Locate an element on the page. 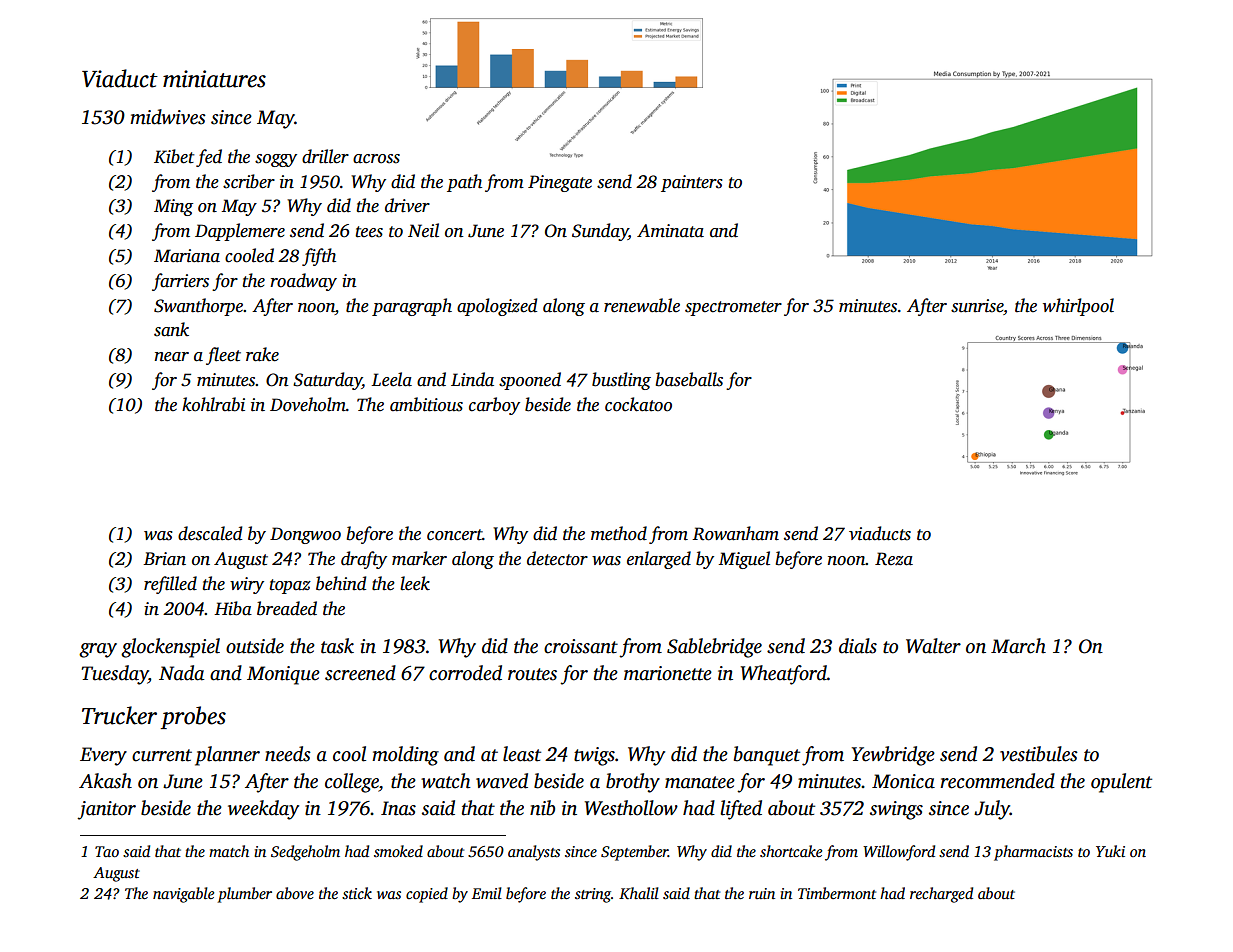 This image has width=1233, height=952. cockatoo is located at coordinates (638, 404).
